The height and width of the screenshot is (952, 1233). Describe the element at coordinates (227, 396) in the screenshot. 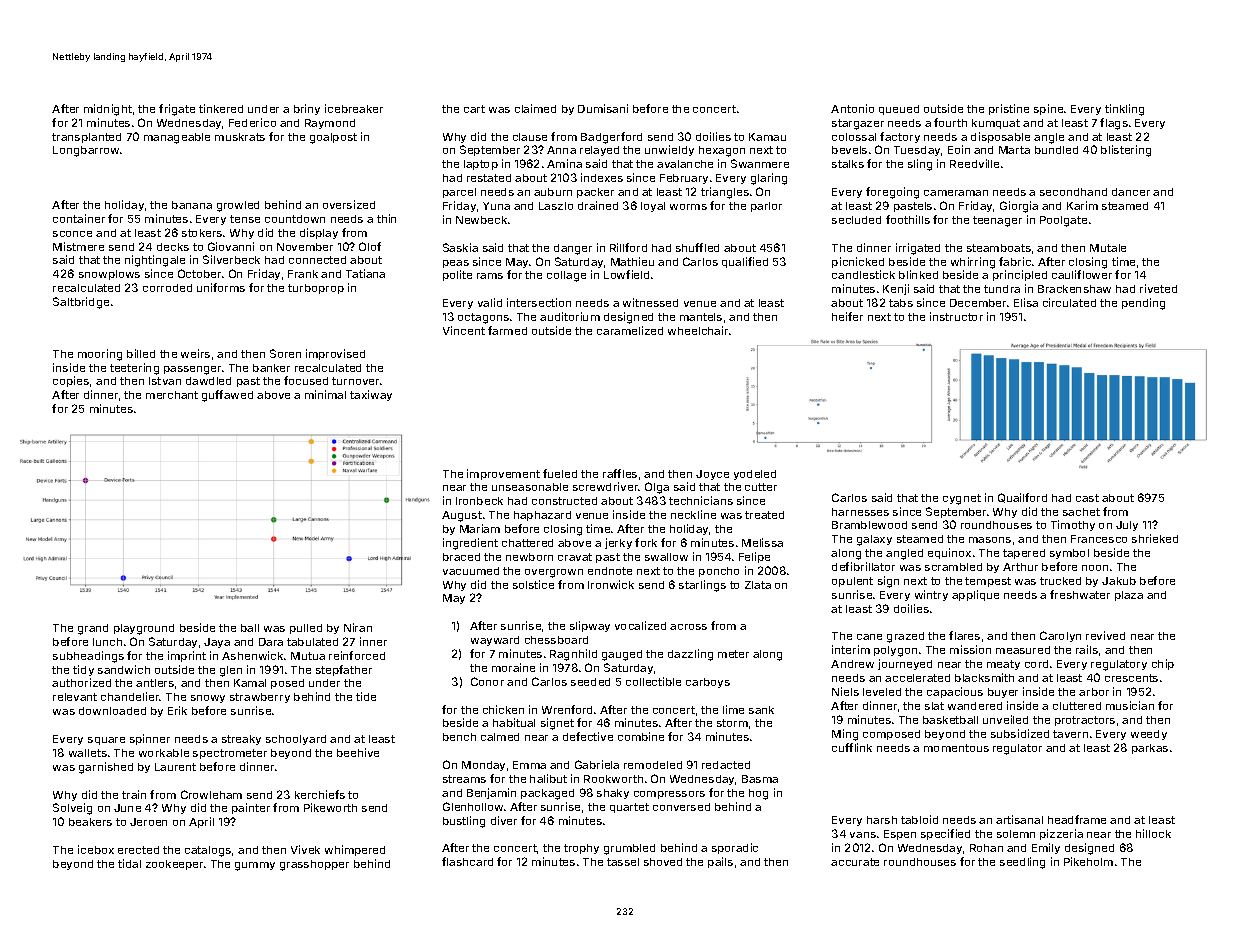

I see `guffawed` at that location.
